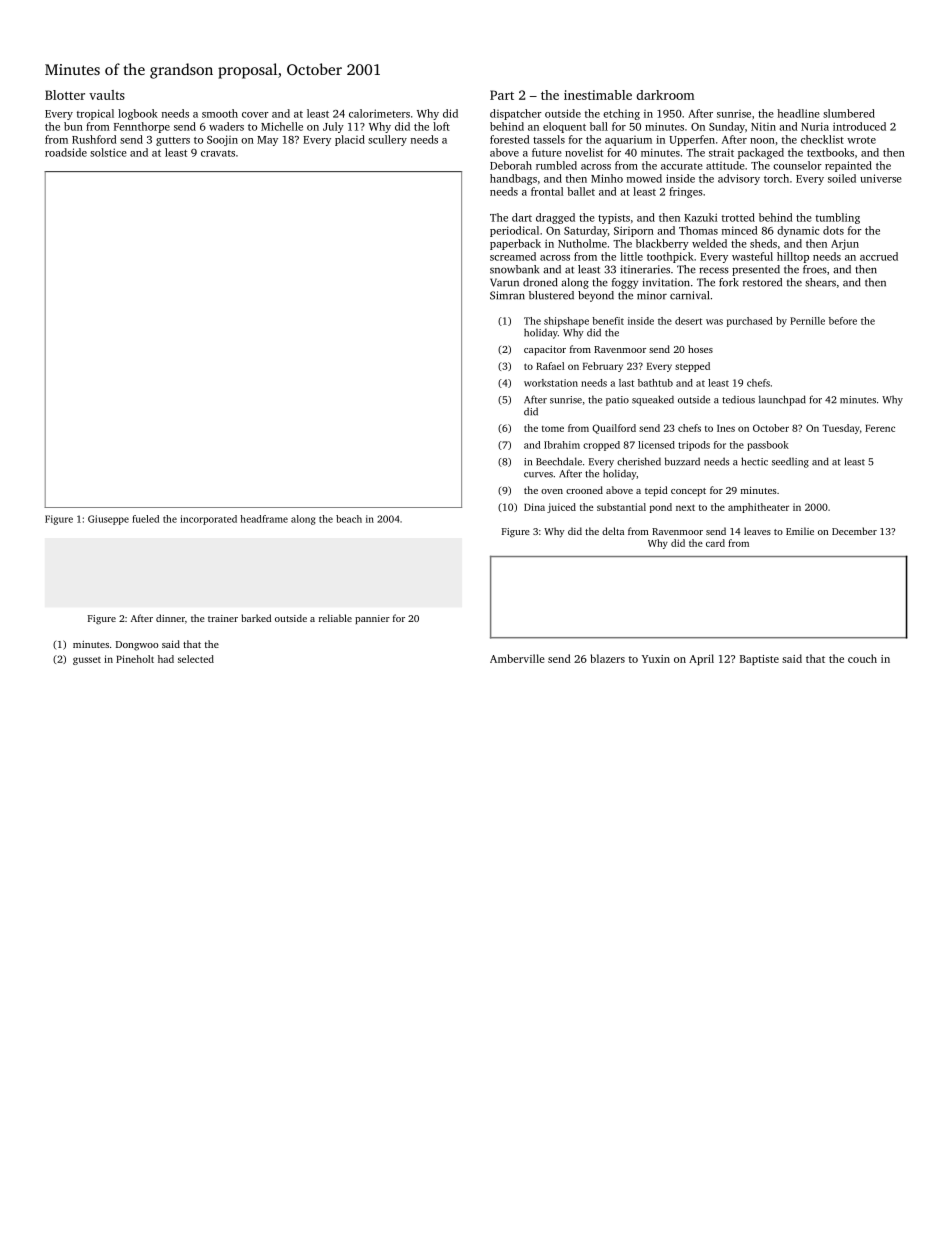  I want to click on blazers, so click(608, 658).
